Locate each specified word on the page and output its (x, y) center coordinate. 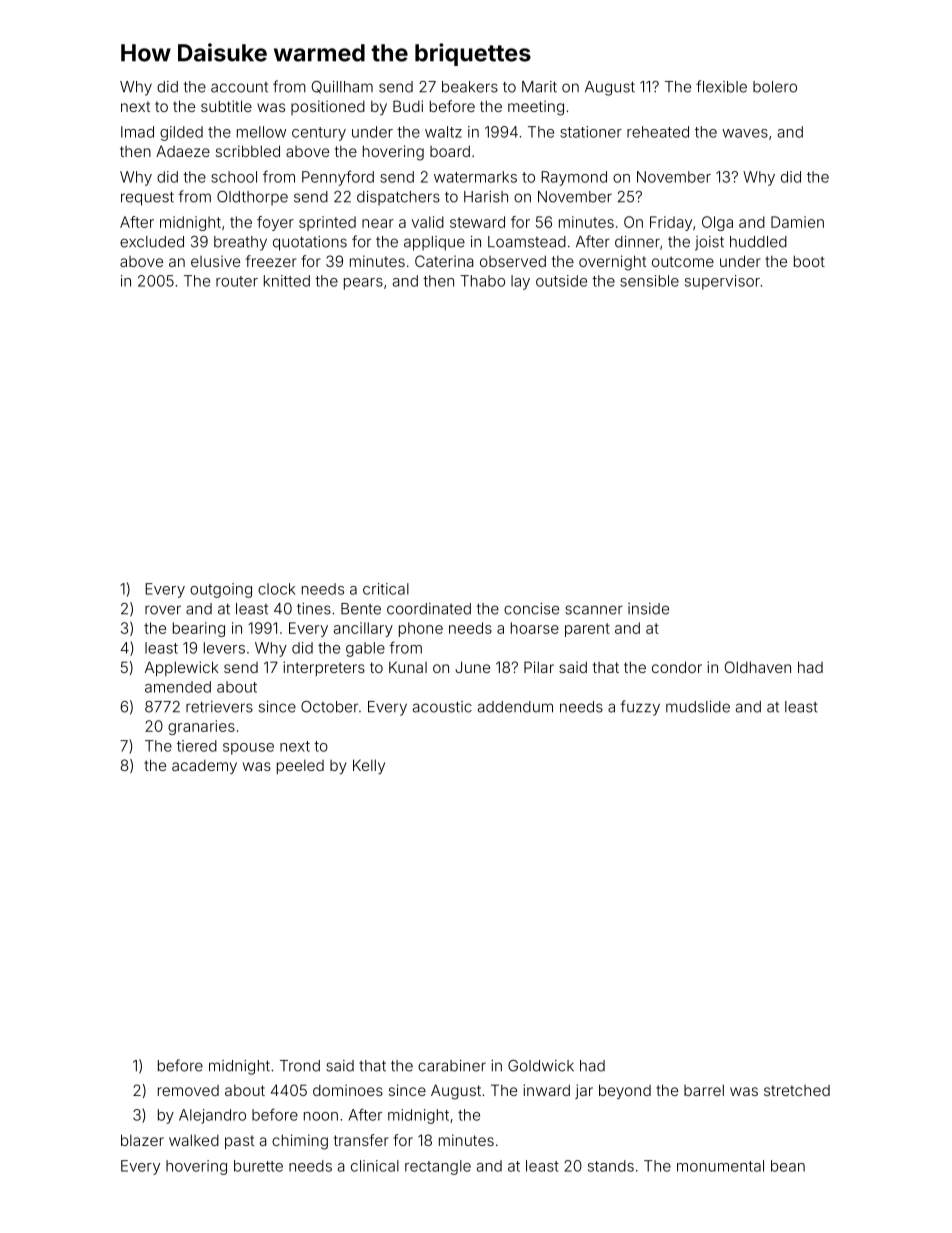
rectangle (438, 1167)
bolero (775, 87)
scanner (594, 610)
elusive (215, 261)
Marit (539, 87)
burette (258, 1166)
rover (163, 610)
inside (648, 609)
